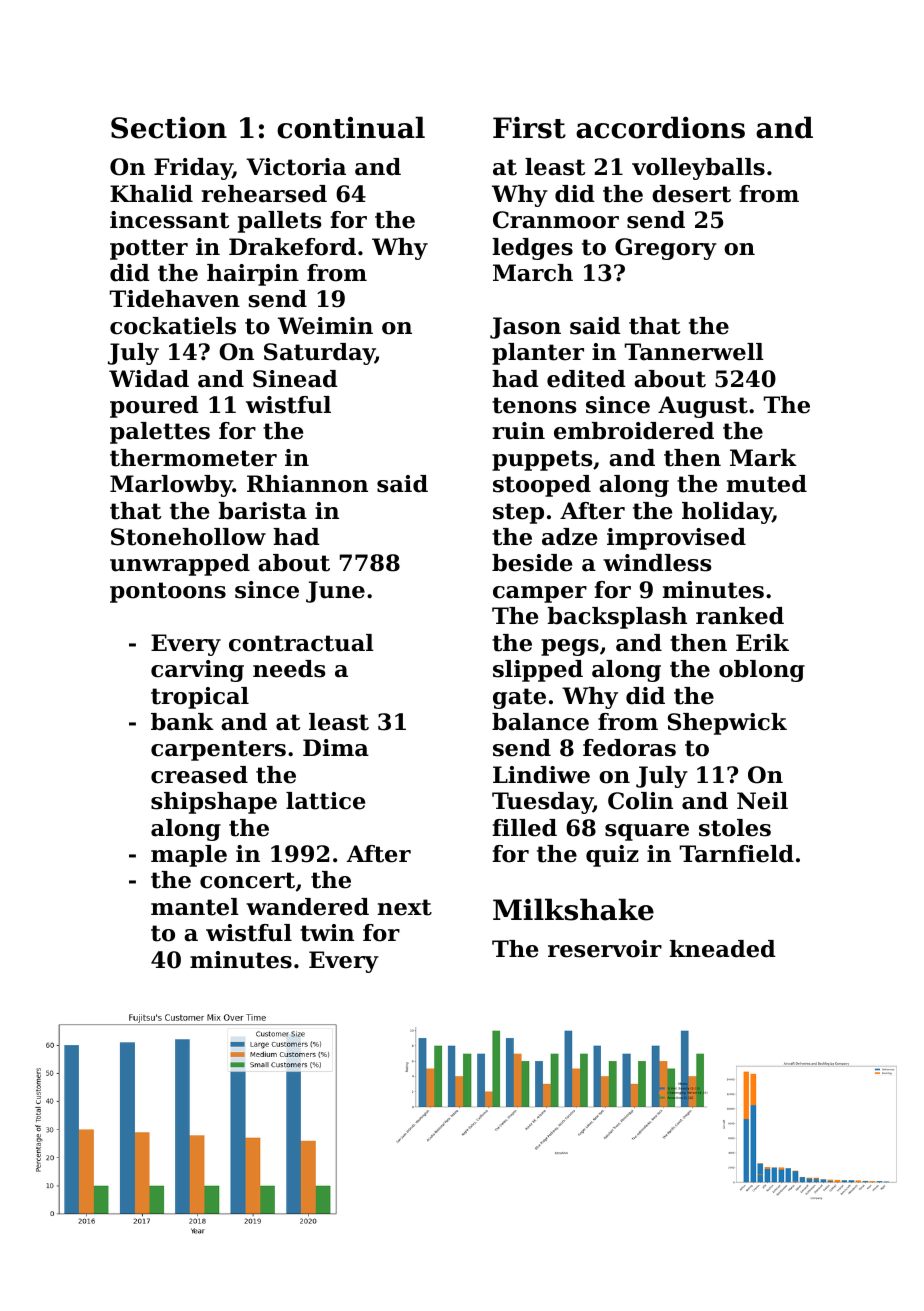 The height and width of the screenshot is (1311, 924). Describe the element at coordinates (532, 563) in the screenshot. I see `beside` at that location.
